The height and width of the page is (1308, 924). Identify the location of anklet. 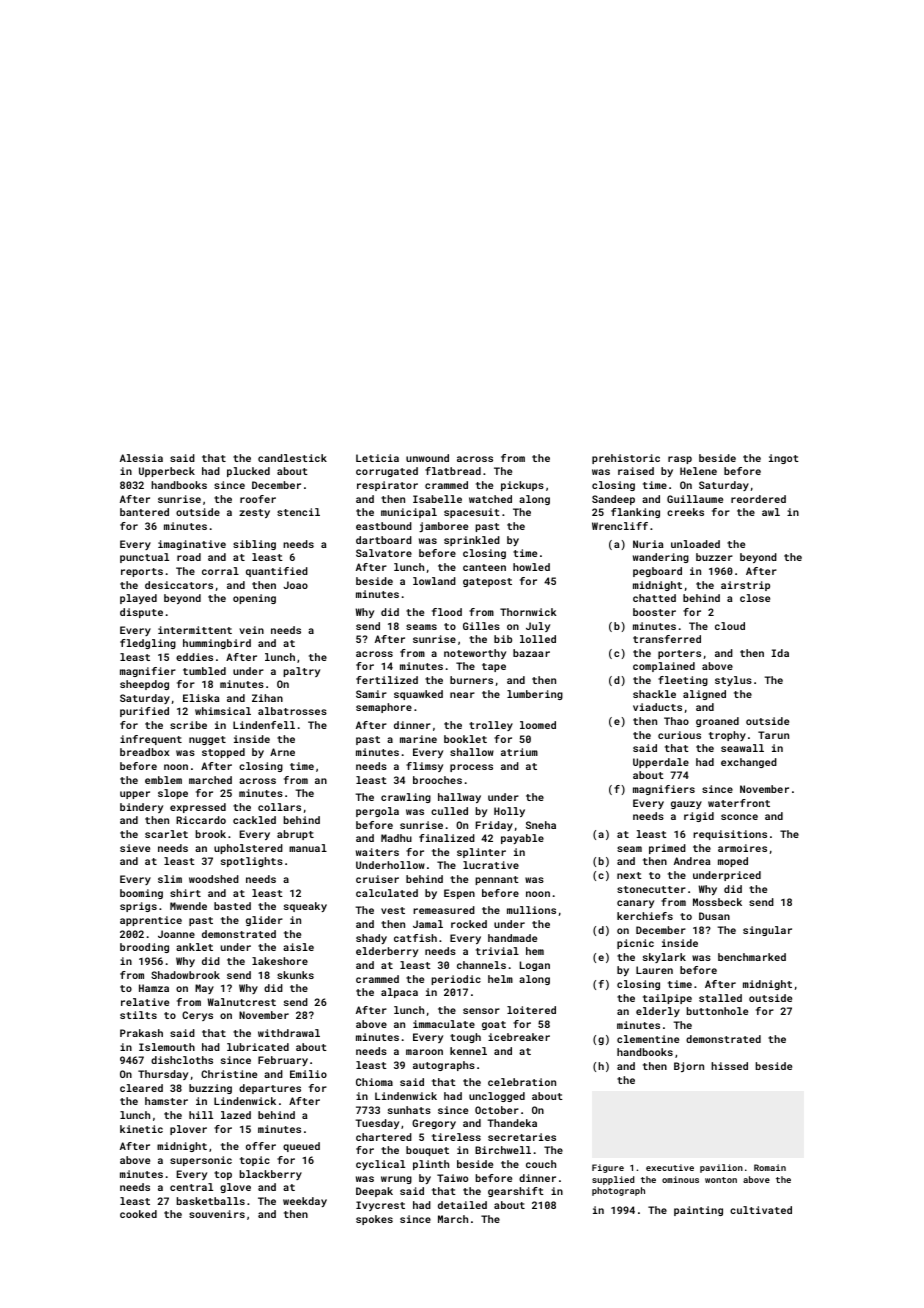
(194, 947).
